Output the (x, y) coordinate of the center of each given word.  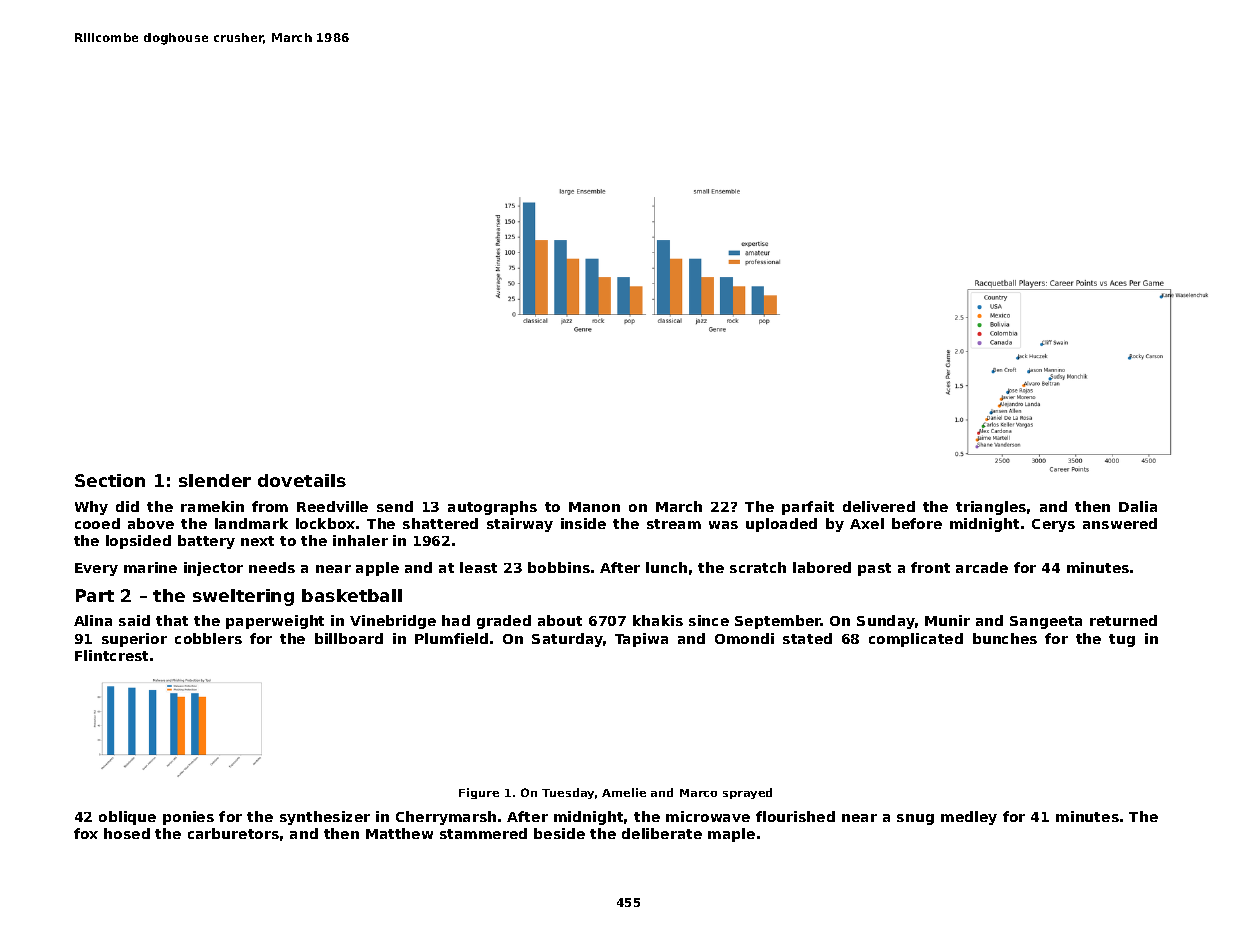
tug (1122, 640)
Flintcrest (111, 655)
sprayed (747, 793)
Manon (594, 507)
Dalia (1138, 506)
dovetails (302, 480)
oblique (127, 818)
